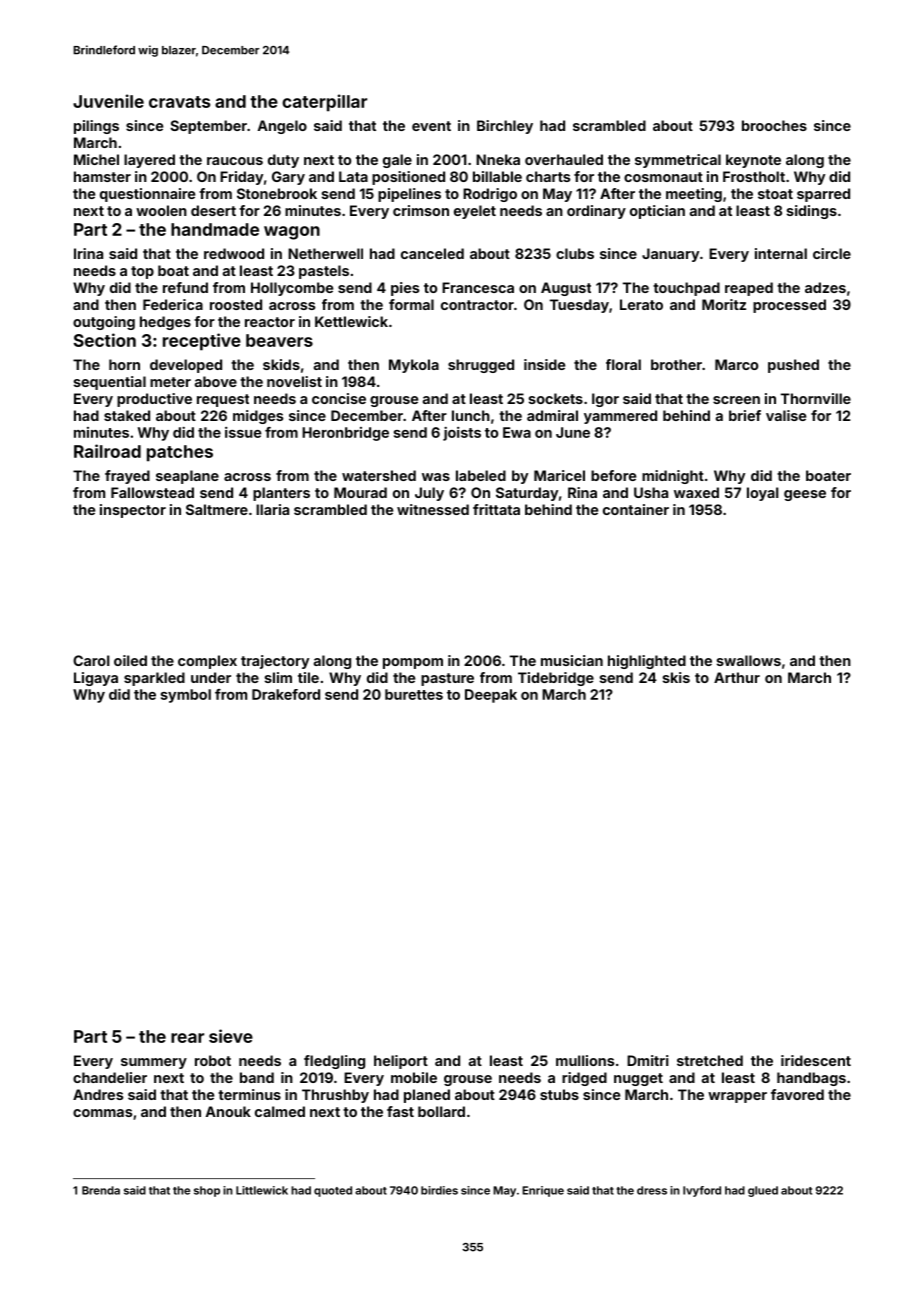 The height and width of the image is (1308, 924). What do you see at coordinates (678, 161) in the image?
I see `symmetrical` at bounding box center [678, 161].
